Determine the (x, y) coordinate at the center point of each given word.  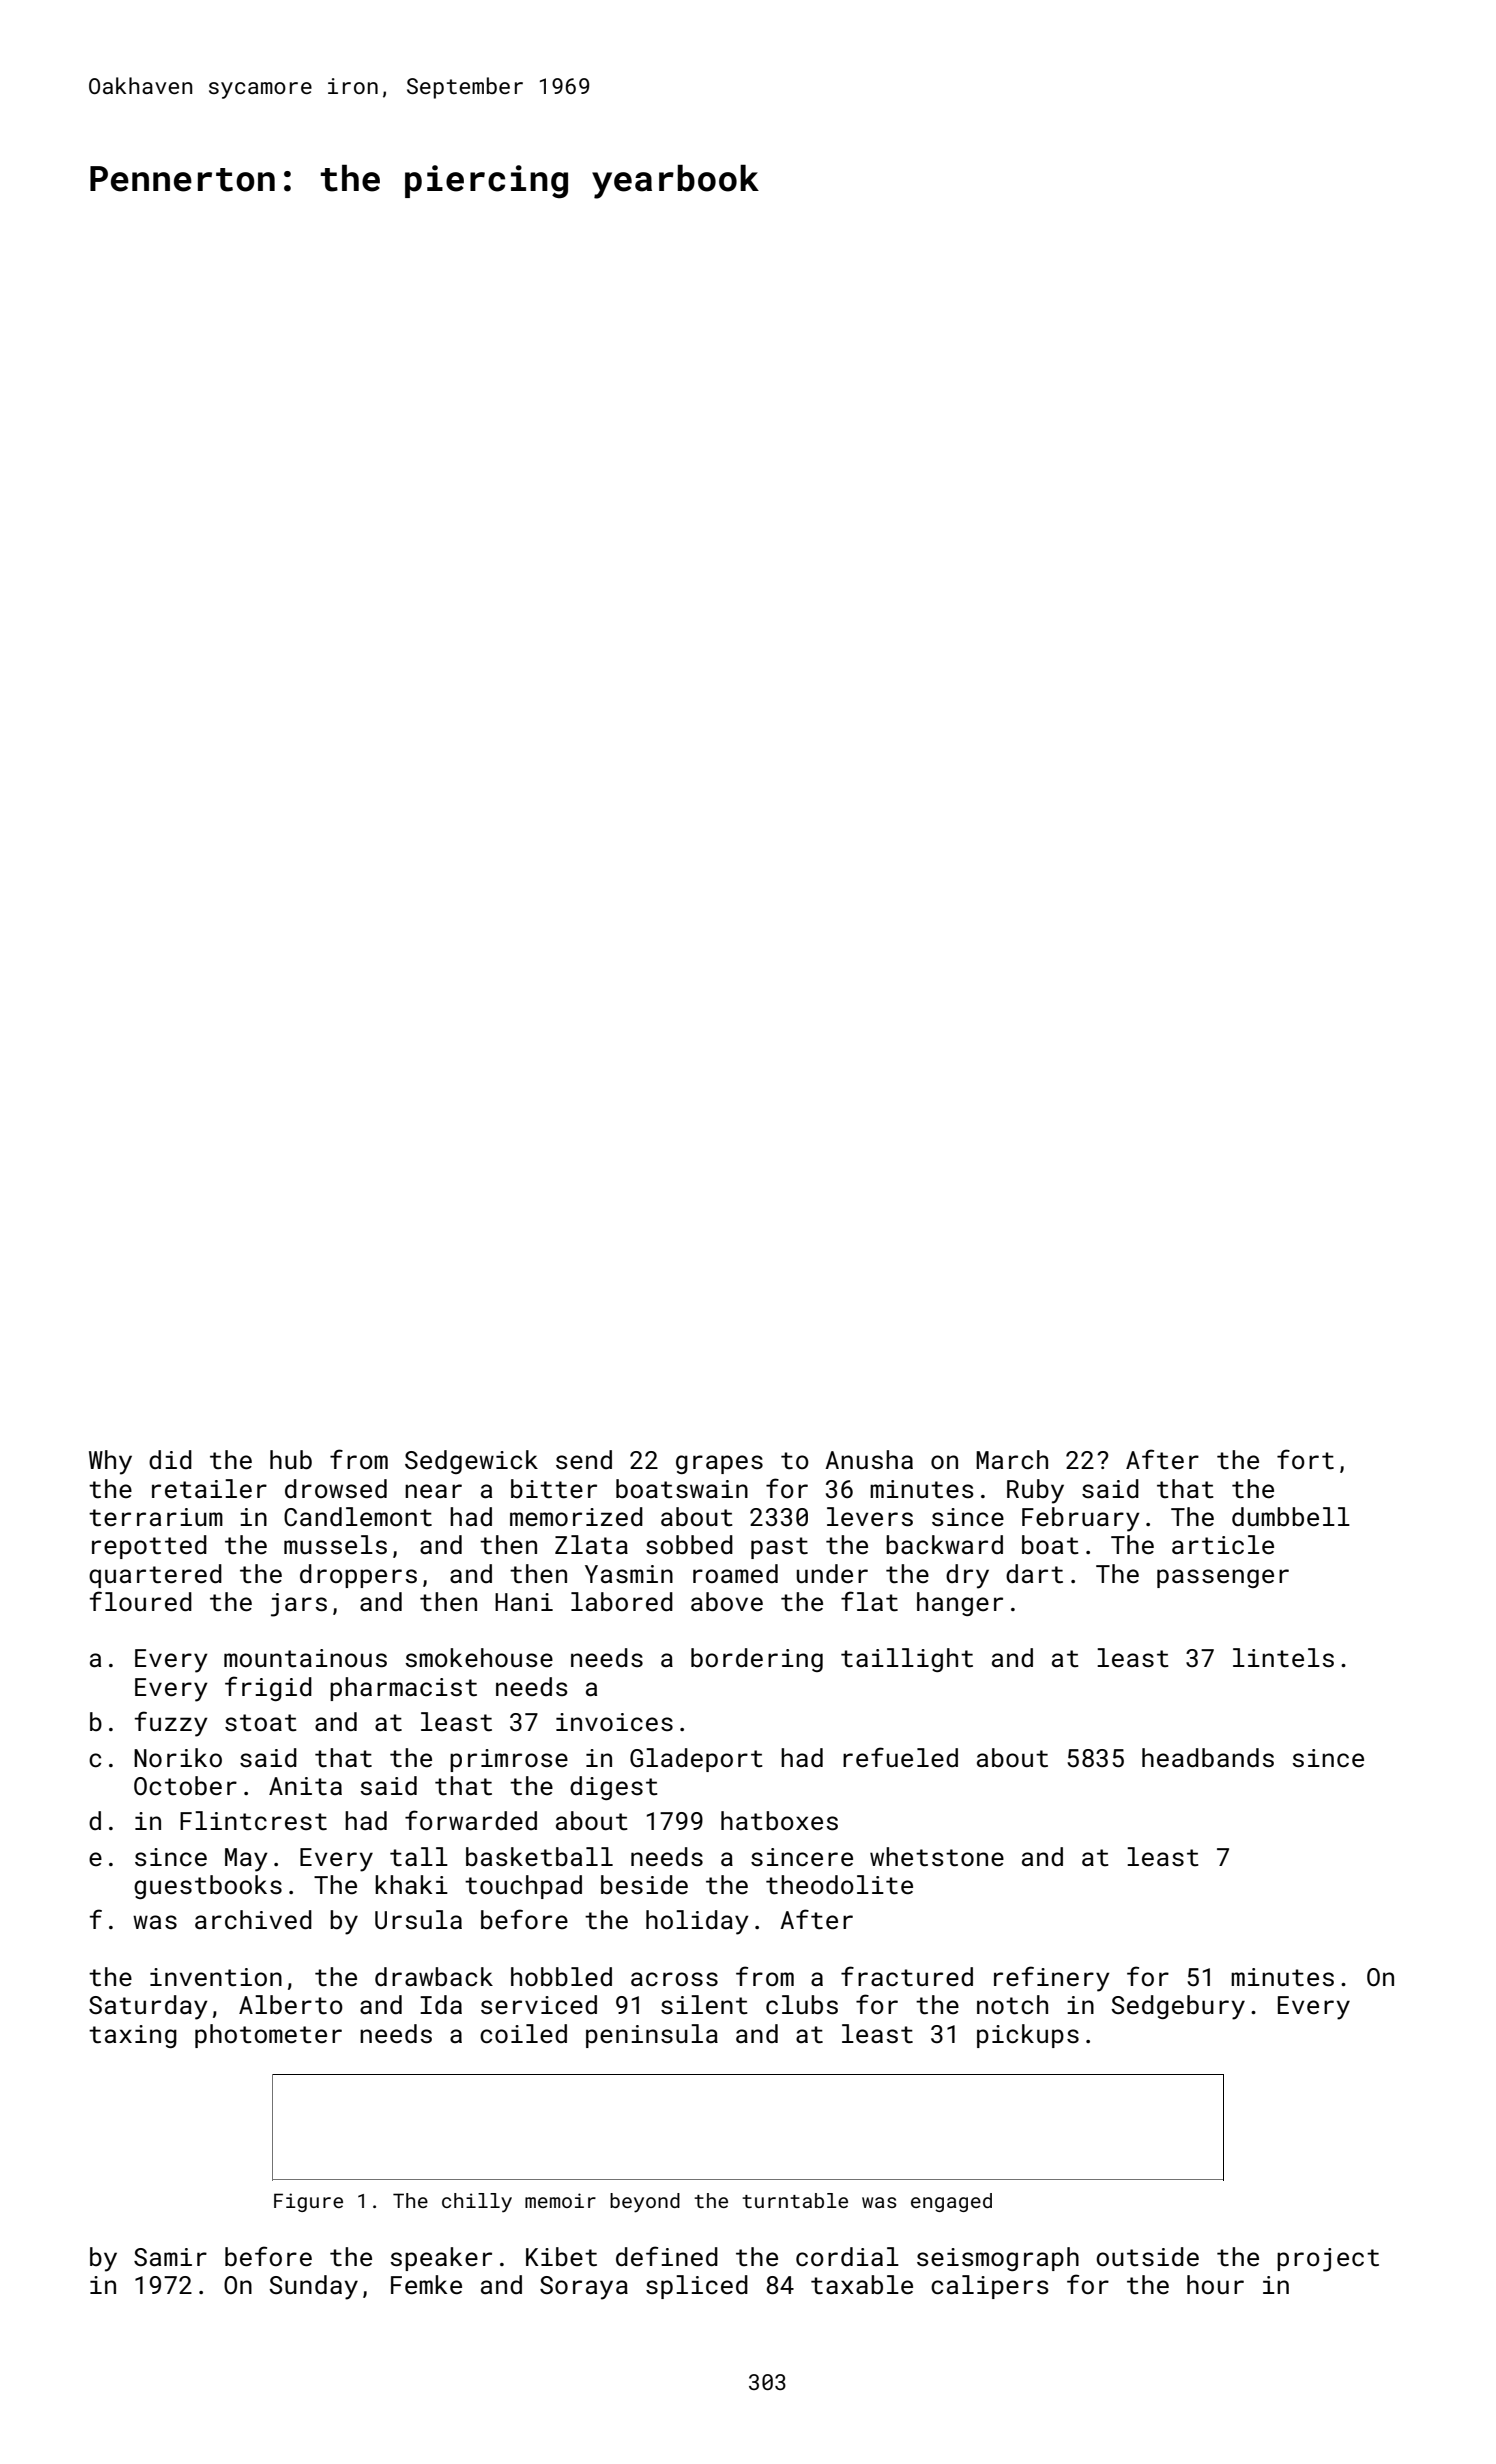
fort (1305, 1459)
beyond (645, 2203)
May (246, 1860)
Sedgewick (471, 1462)
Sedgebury (1178, 2007)
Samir (170, 2257)
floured (141, 1601)
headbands (1208, 1758)
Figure (308, 2202)
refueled (900, 1757)
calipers (990, 2287)
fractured (907, 1976)
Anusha (869, 1460)
